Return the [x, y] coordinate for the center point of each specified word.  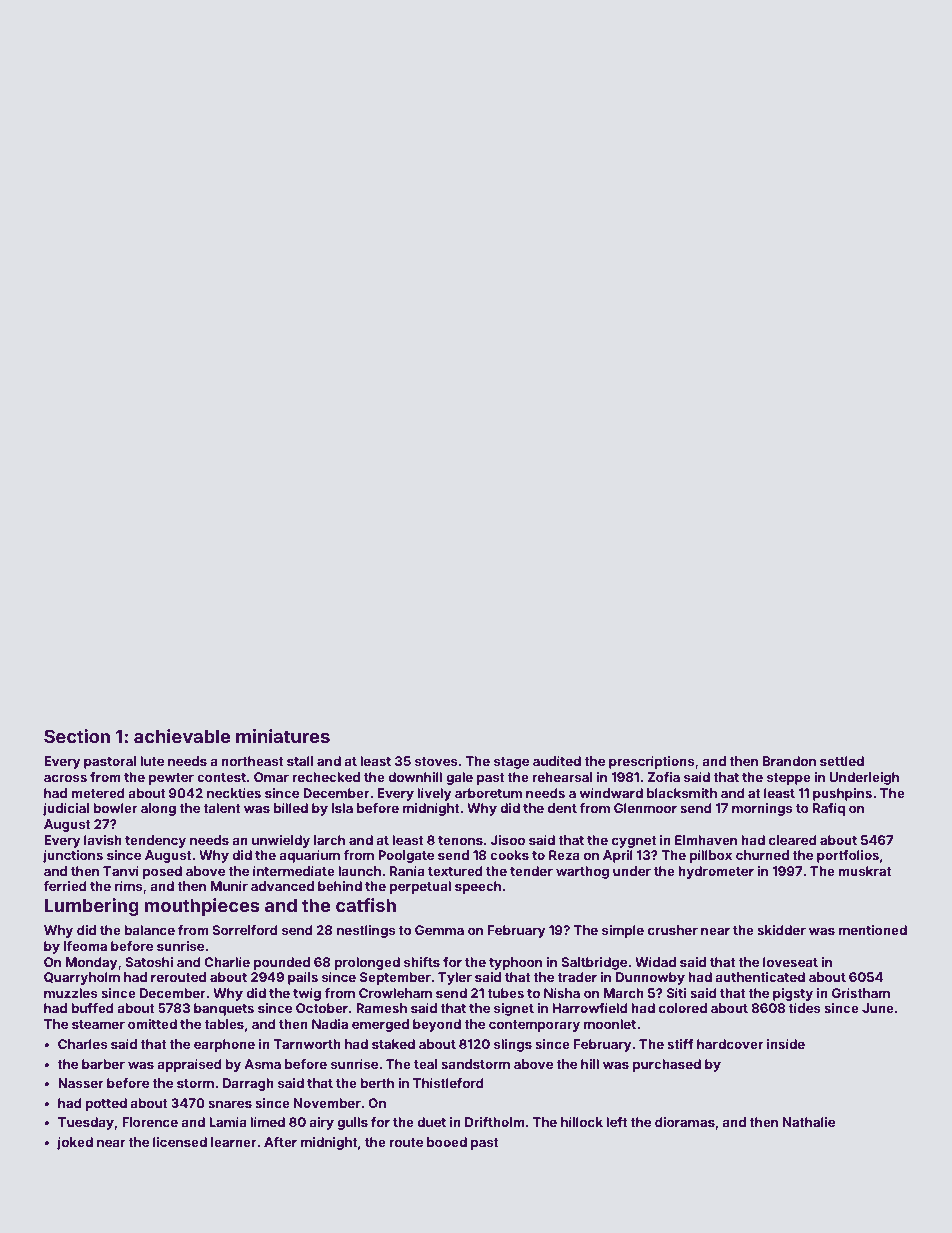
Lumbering [92, 907]
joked [75, 1143]
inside [786, 1044]
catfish [366, 905]
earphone [224, 1045]
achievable [182, 736]
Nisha [562, 993]
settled [842, 761]
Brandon [789, 761]
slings [513, 1045]
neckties [234, 793]
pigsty [793, 994]
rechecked [326, 777]
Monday [91, 963]
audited [557, 761]
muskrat [865, 871]
